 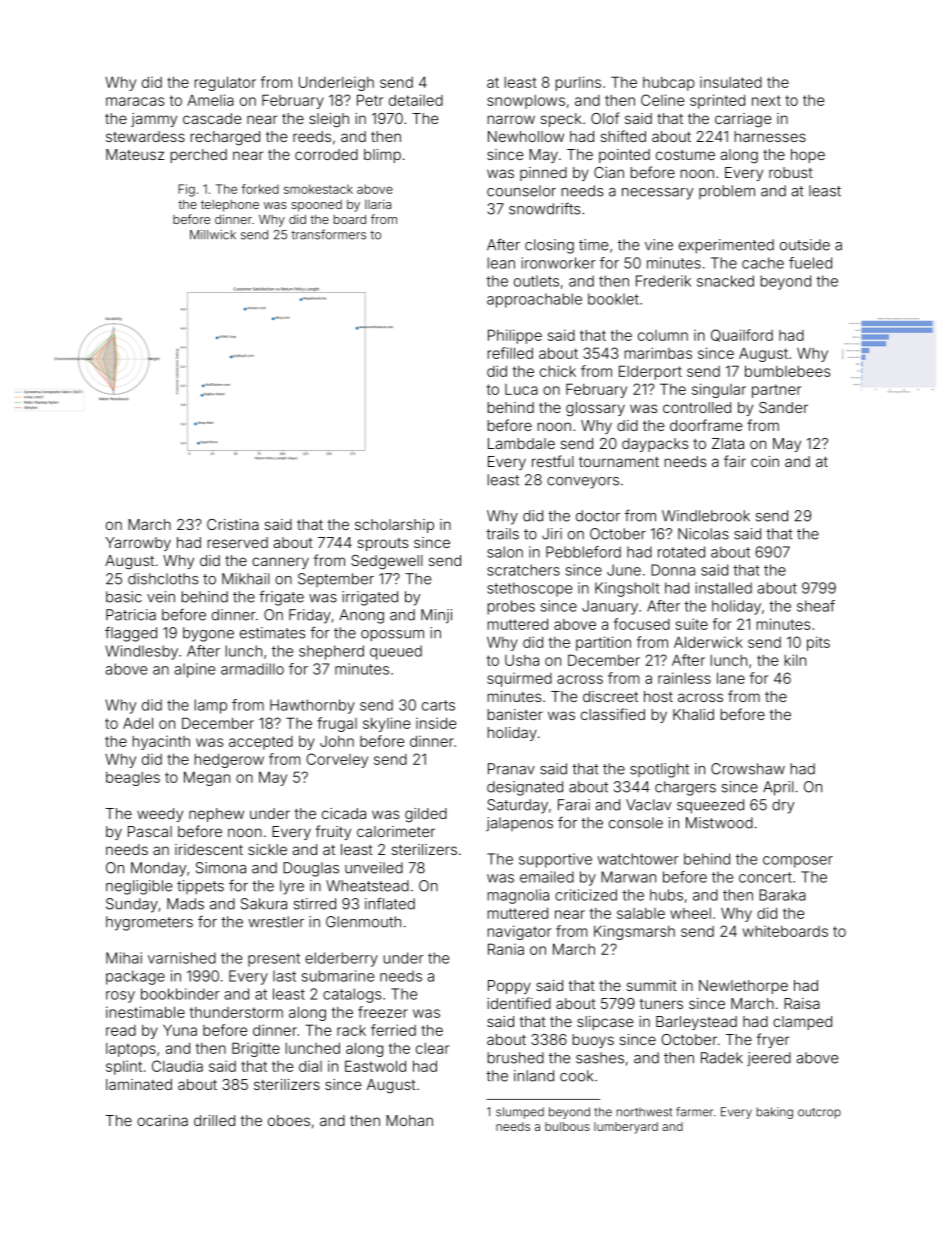 What do you see at coordinates (567, 1126) in the screenshot?
I see `bulbous` at bounding box center [567, 1126].
